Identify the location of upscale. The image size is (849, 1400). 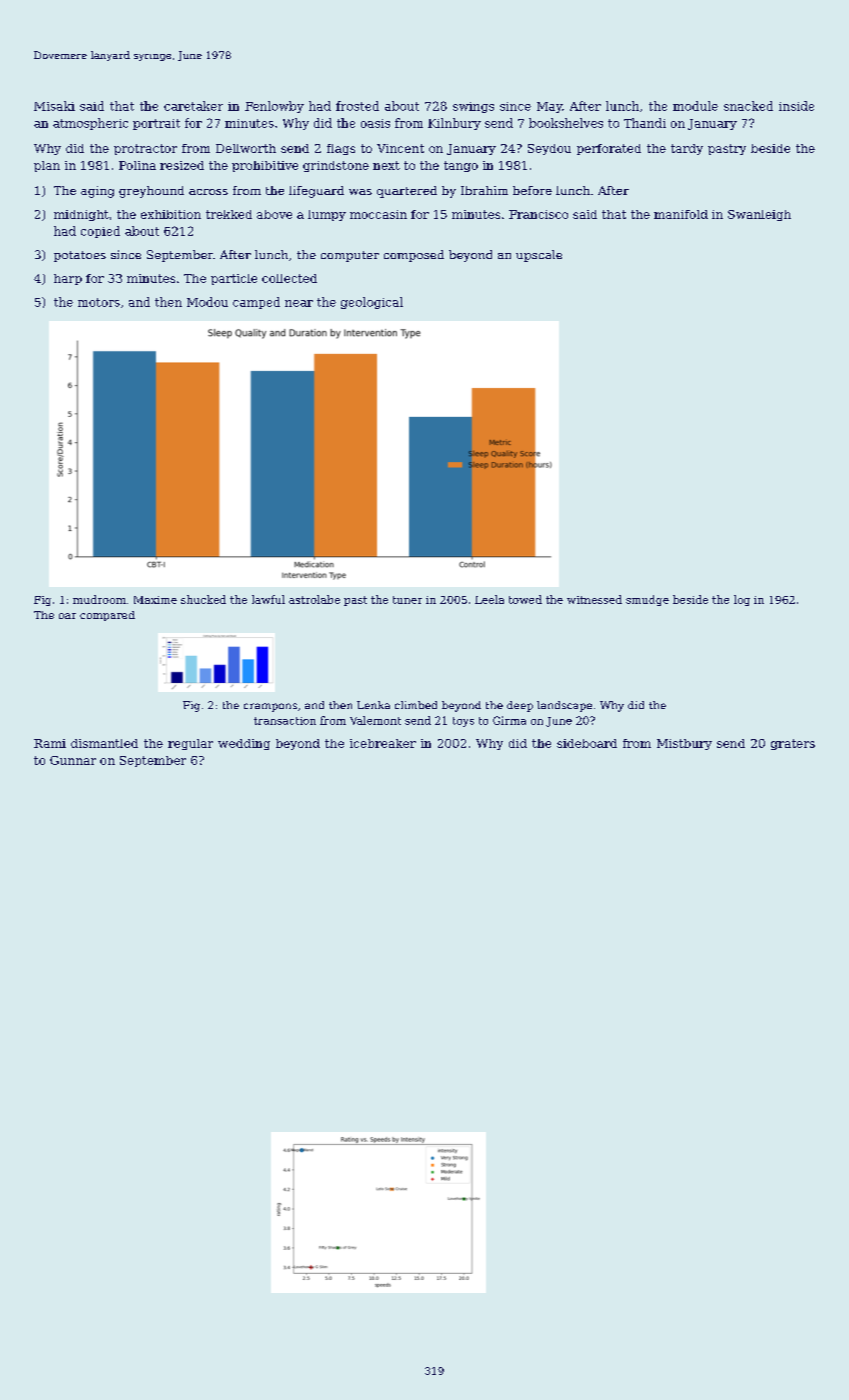
(539, 256).
